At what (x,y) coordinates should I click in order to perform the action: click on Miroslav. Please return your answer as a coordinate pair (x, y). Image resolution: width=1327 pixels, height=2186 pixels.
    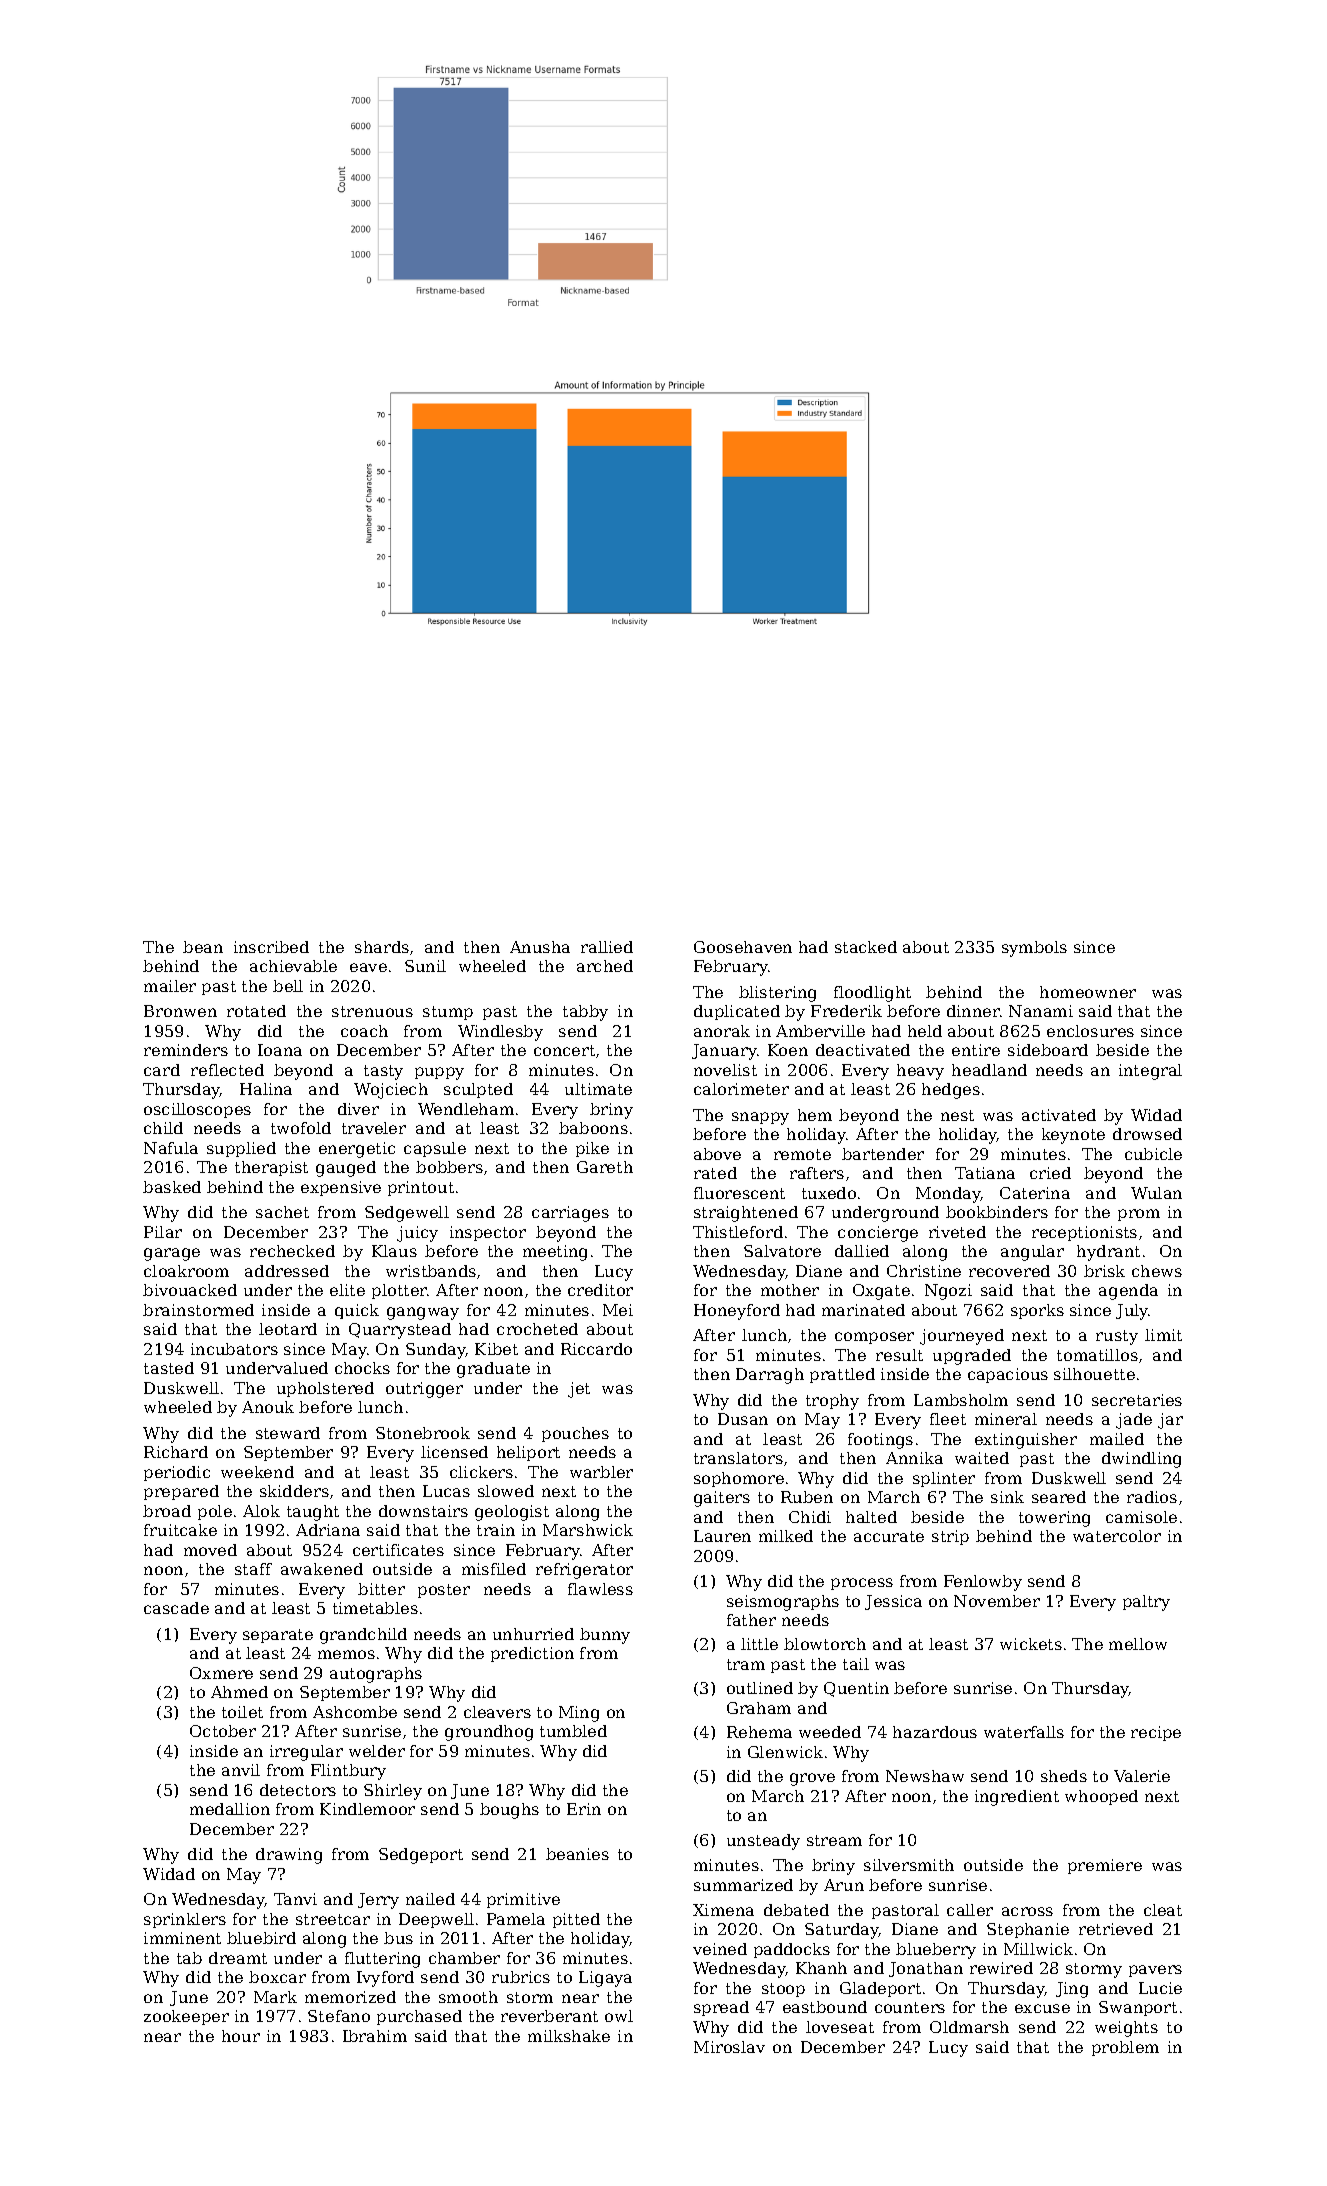
    Looking at the image, I should click on (729, 2047).
